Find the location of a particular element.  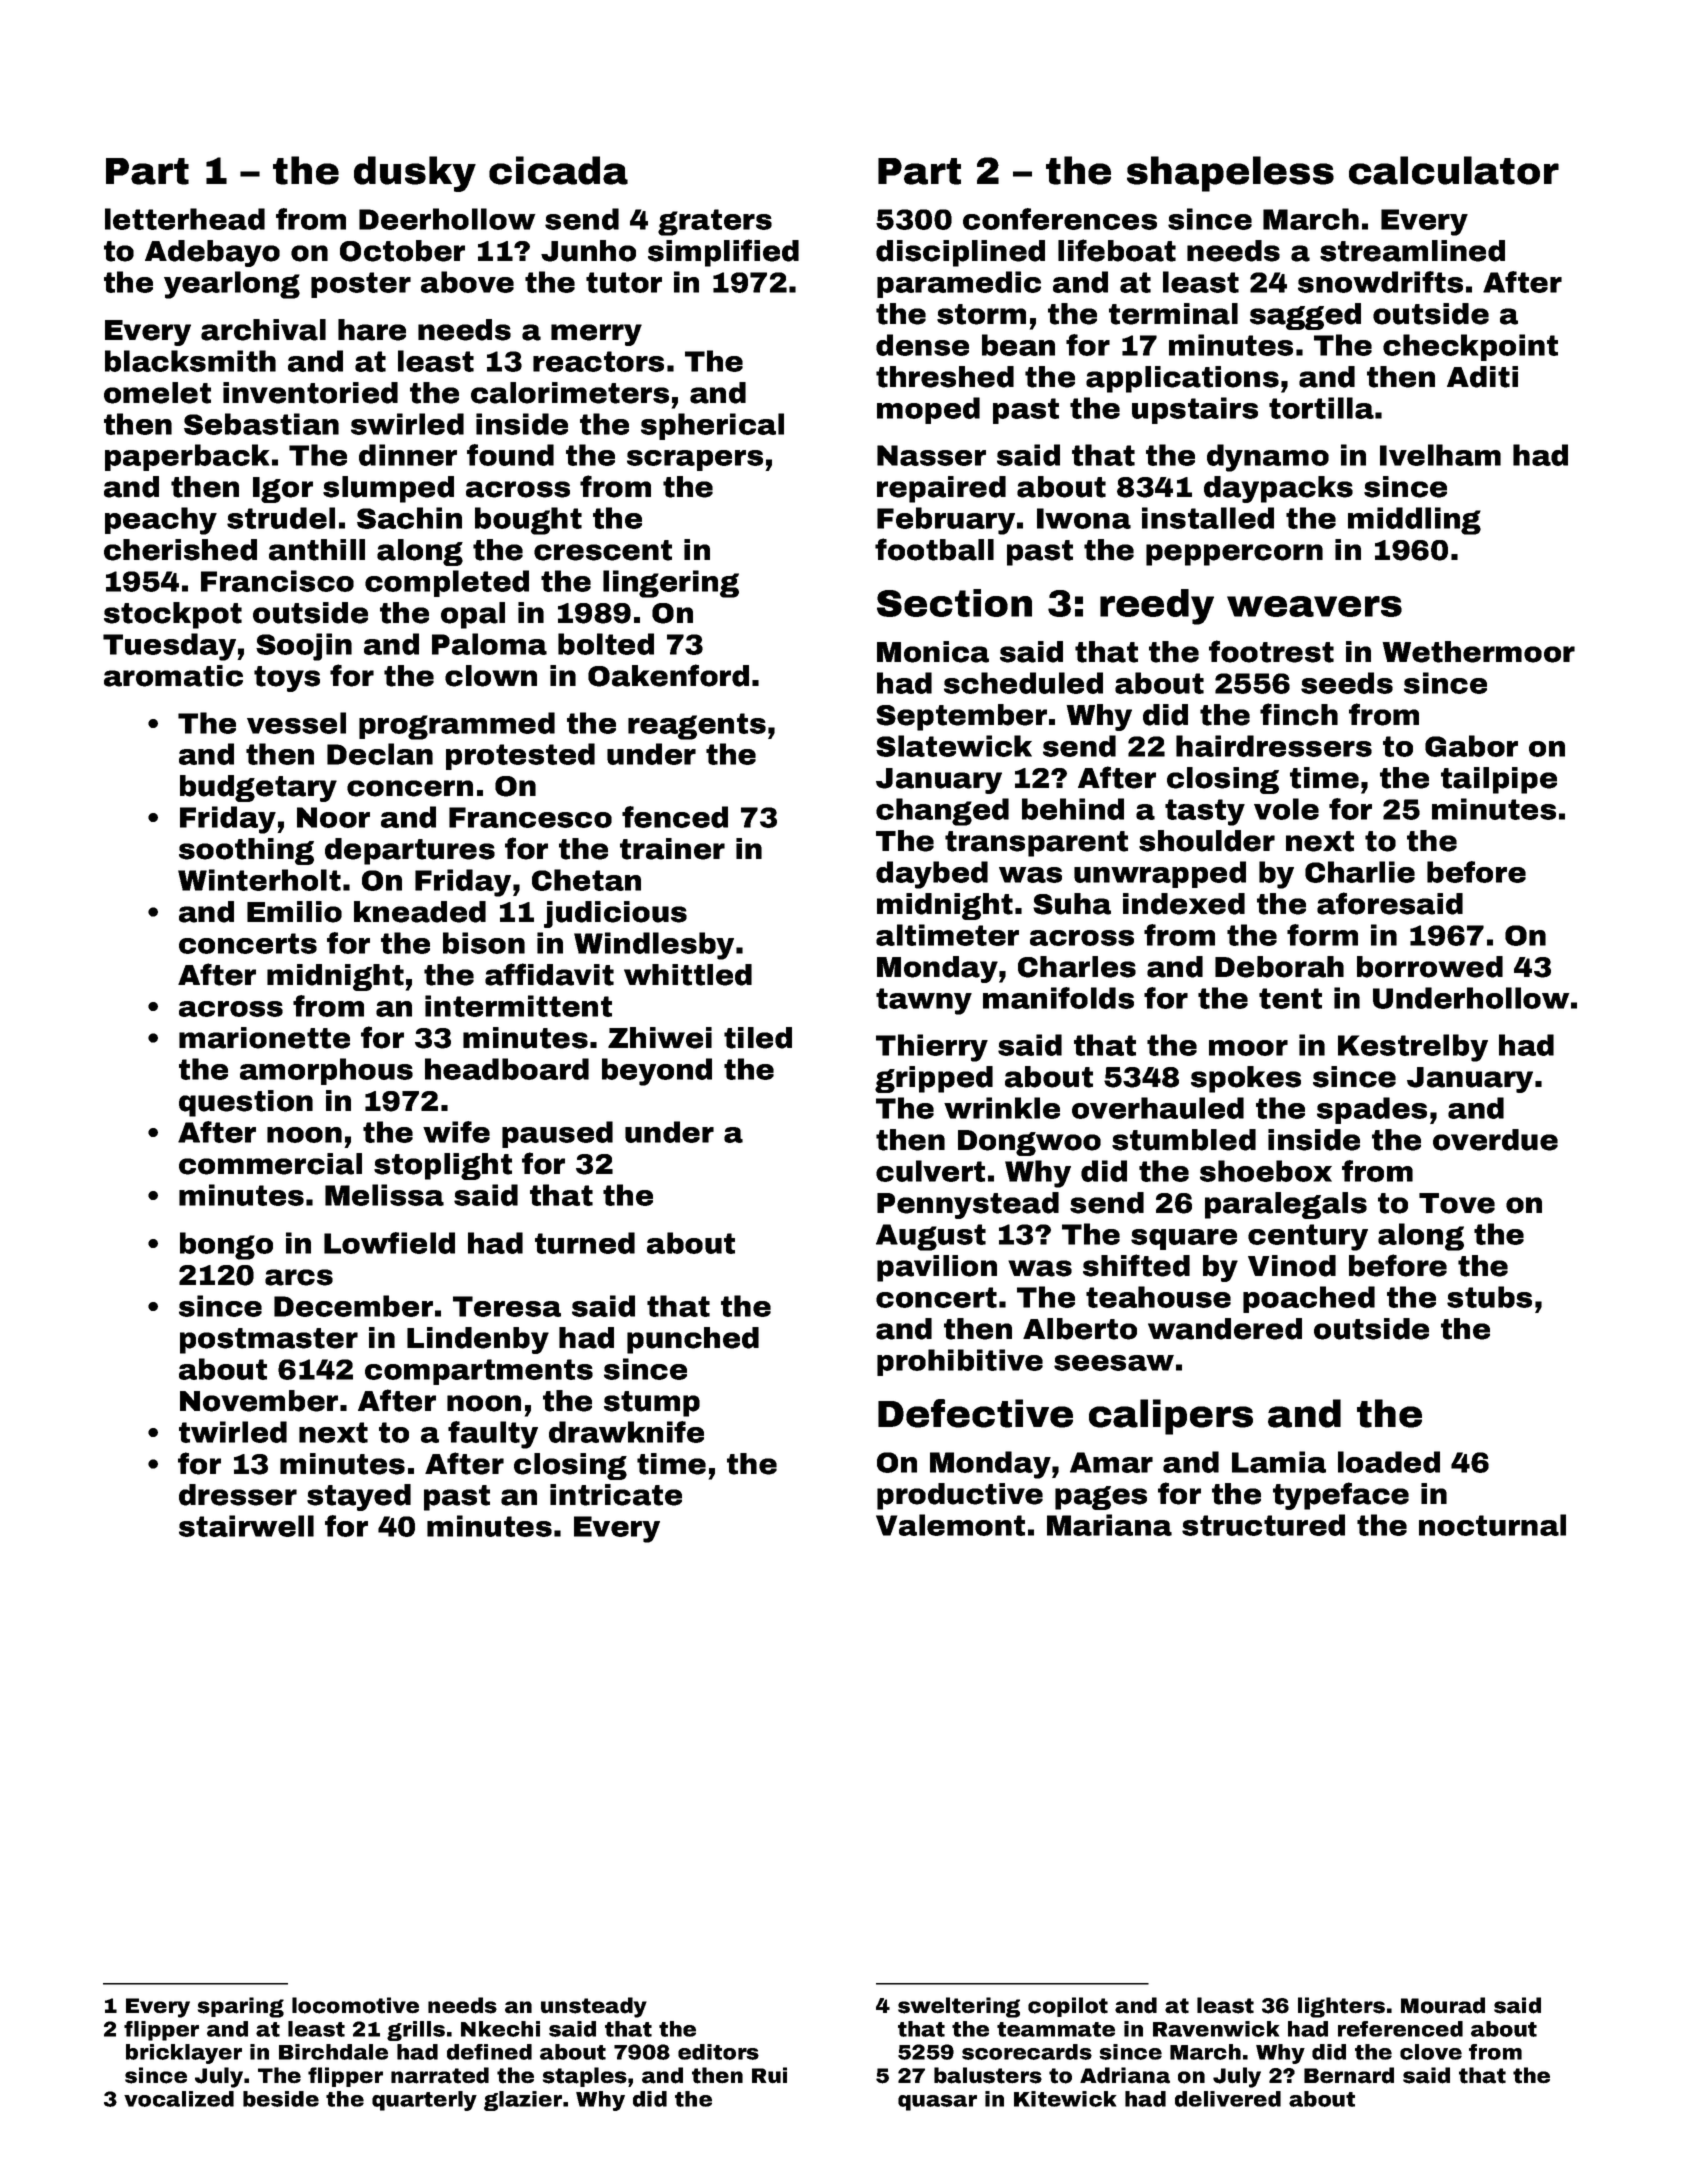

Ivelham is located at coordinates (1440, 455).
